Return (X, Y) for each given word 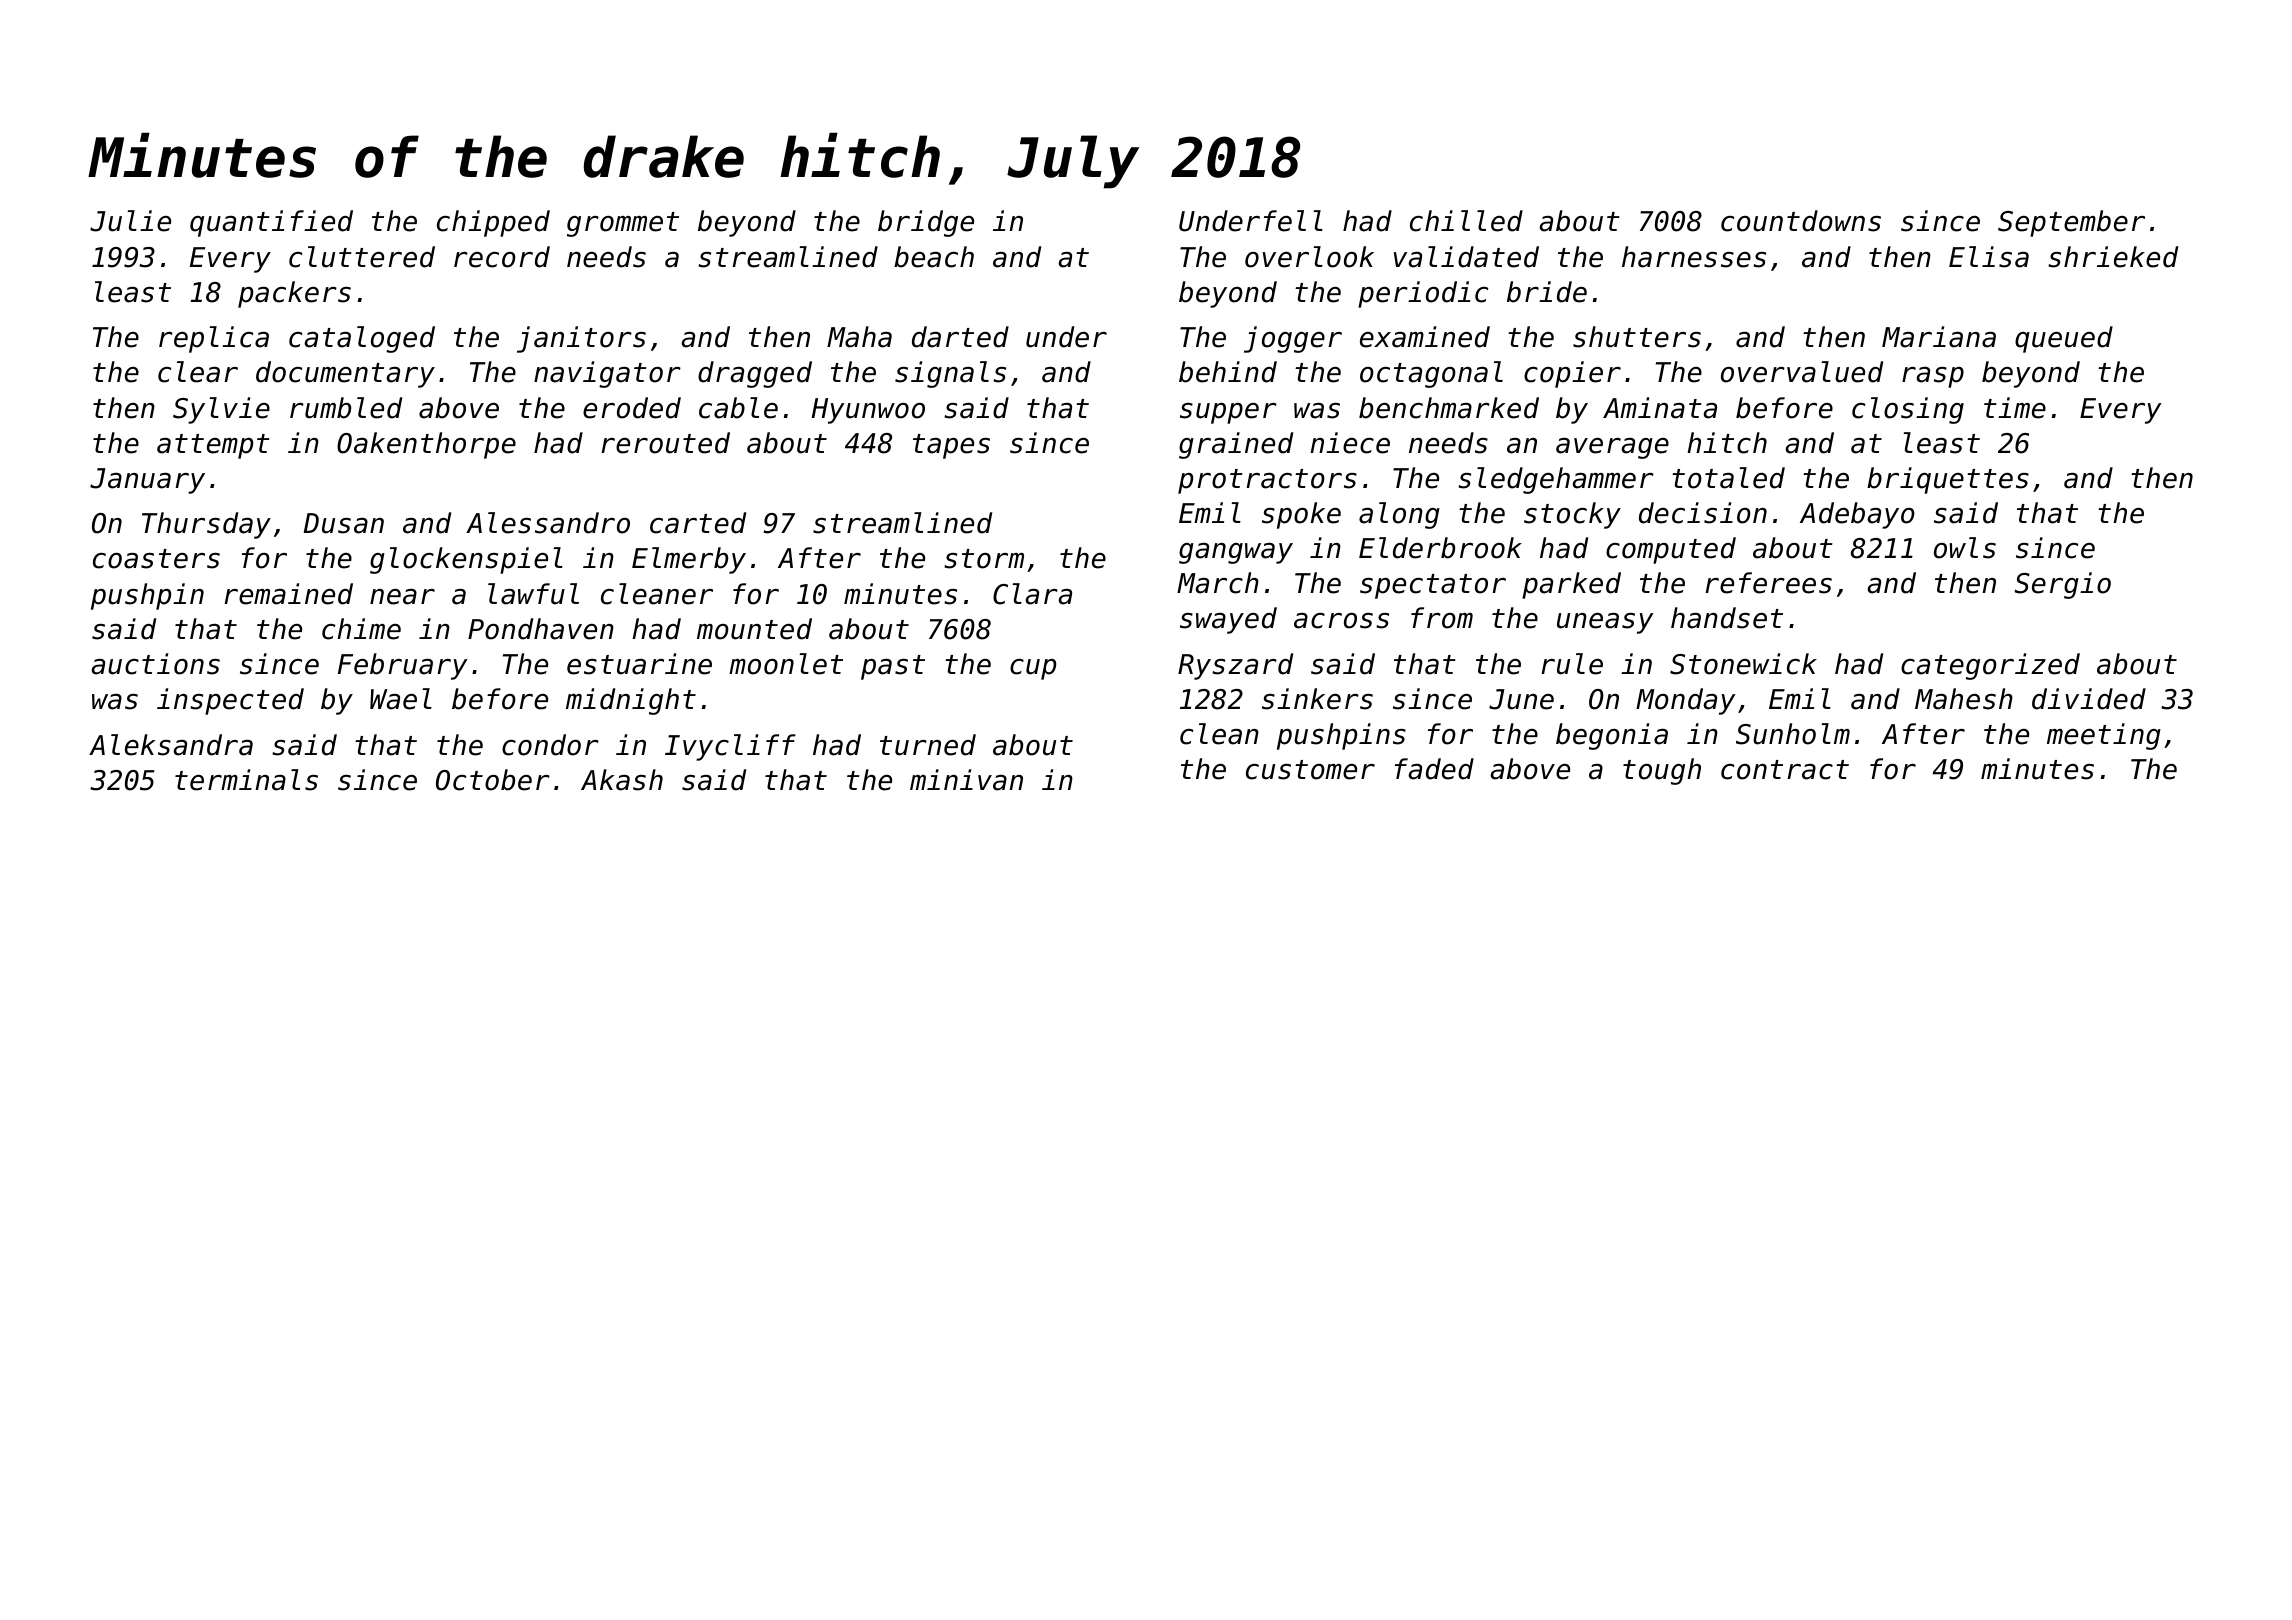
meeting (2104, 736)
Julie (130, 221)
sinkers (1317, 699)
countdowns (1801, 221)
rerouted (665, 443)
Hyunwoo (868, 411)
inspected (230, 701)
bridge (926, 223)
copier (1572, 374)
